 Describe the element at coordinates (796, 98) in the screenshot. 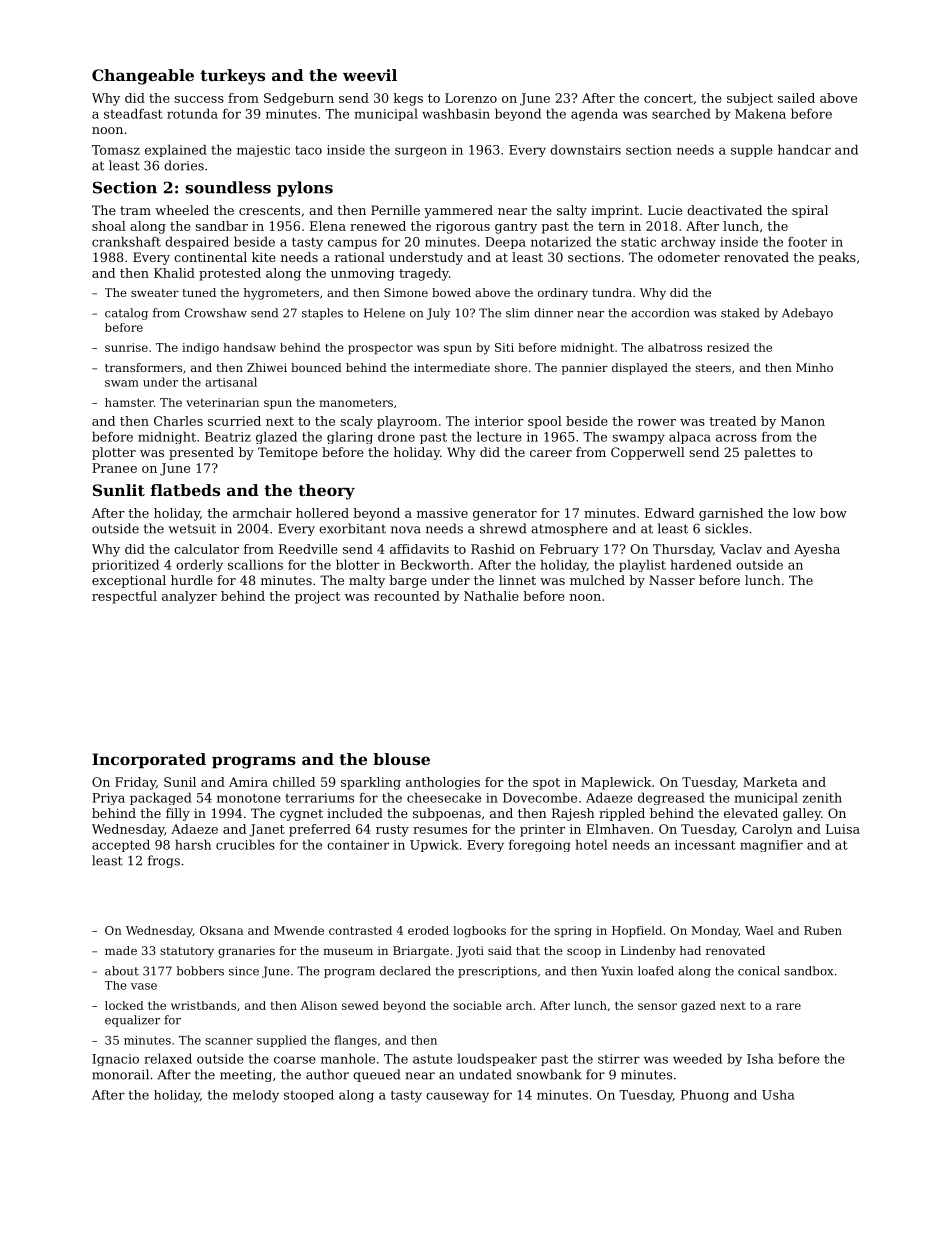

I see `sailed` at that location.
